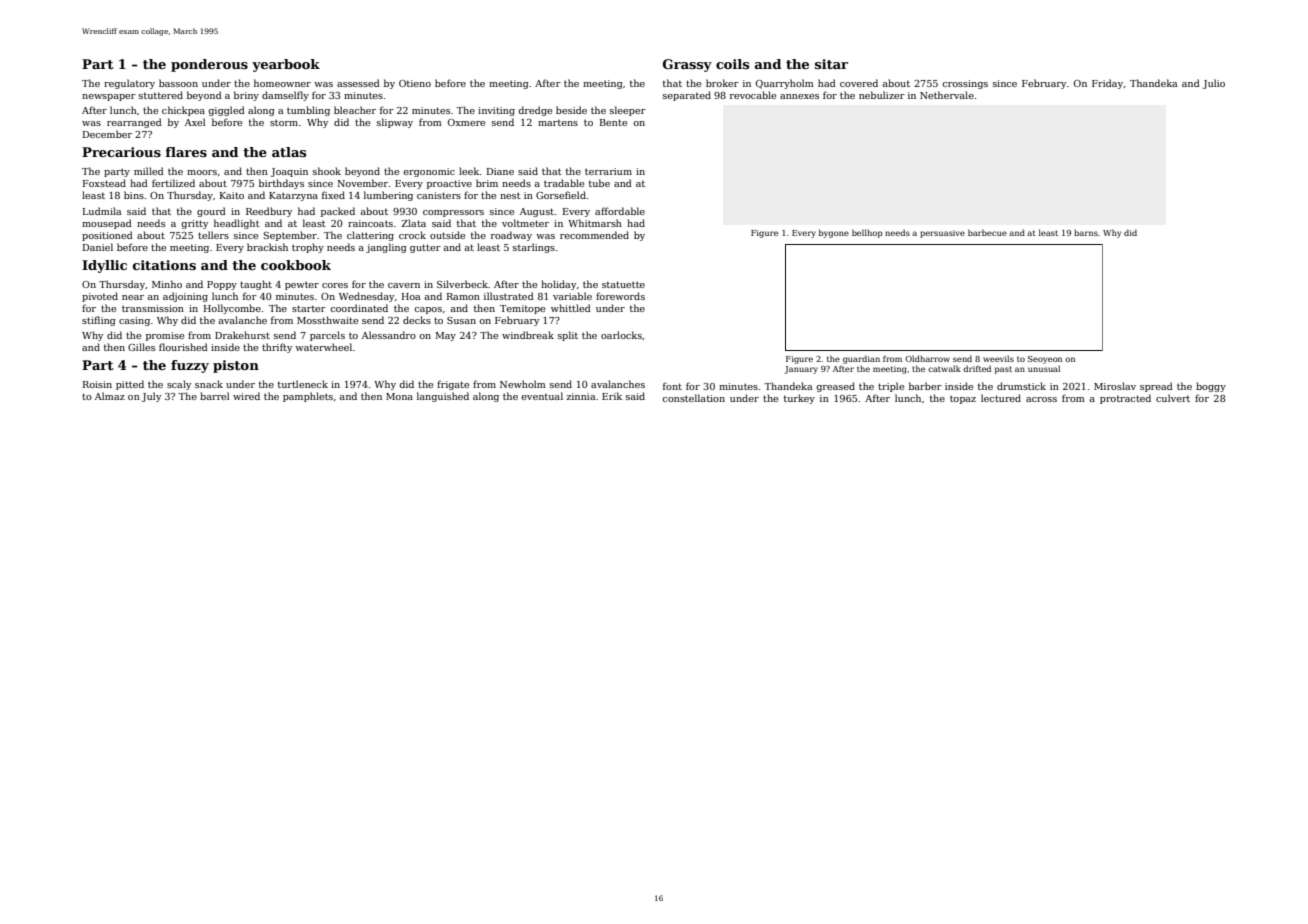 This image has width=1308, height=924. What do you see at coordinates (232, 309) in the image?
I see `Hollycombe` at bounding box center [232, 309].
